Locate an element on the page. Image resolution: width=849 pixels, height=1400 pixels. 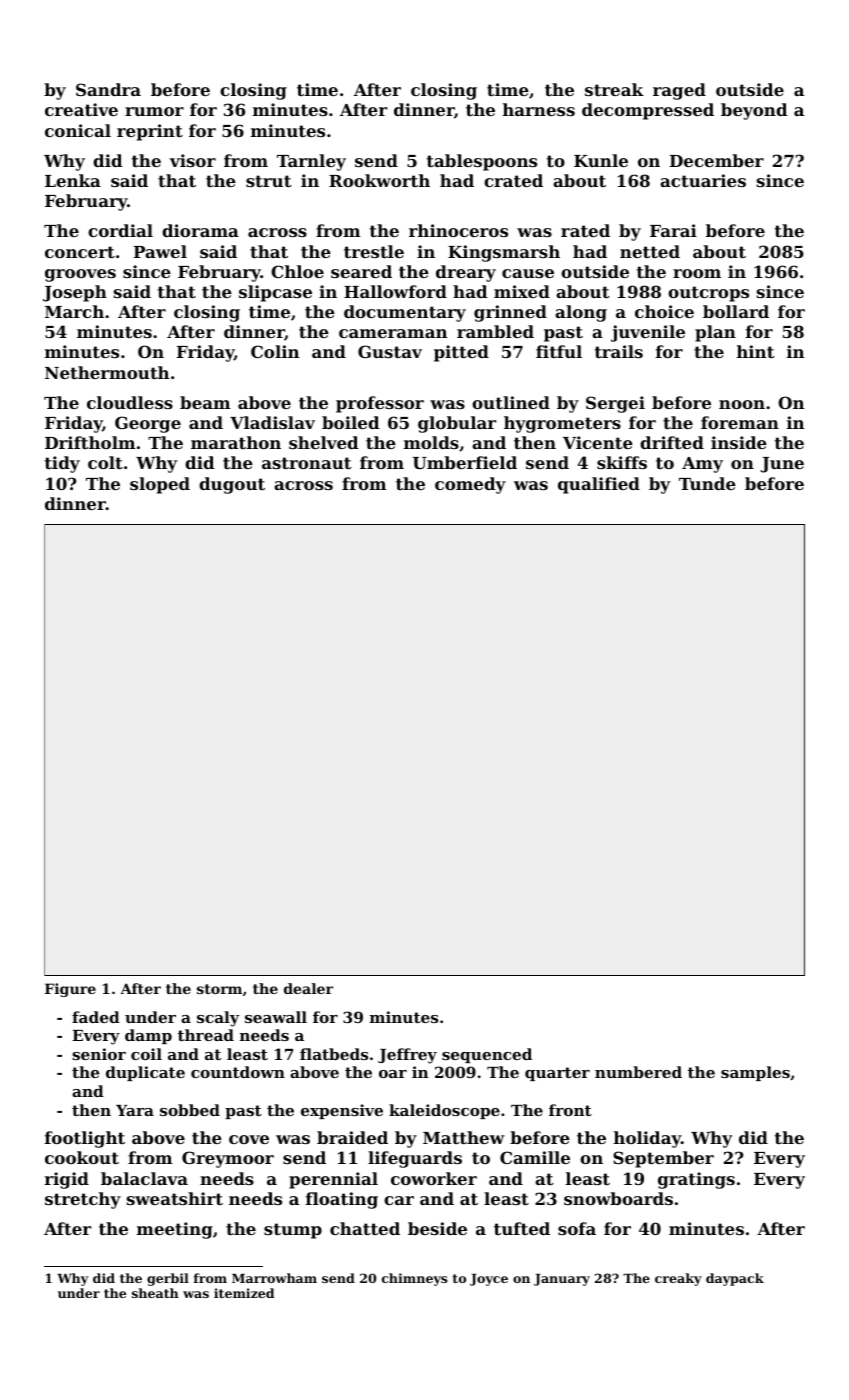
gerbil is located at coordinates (168, 1279).
